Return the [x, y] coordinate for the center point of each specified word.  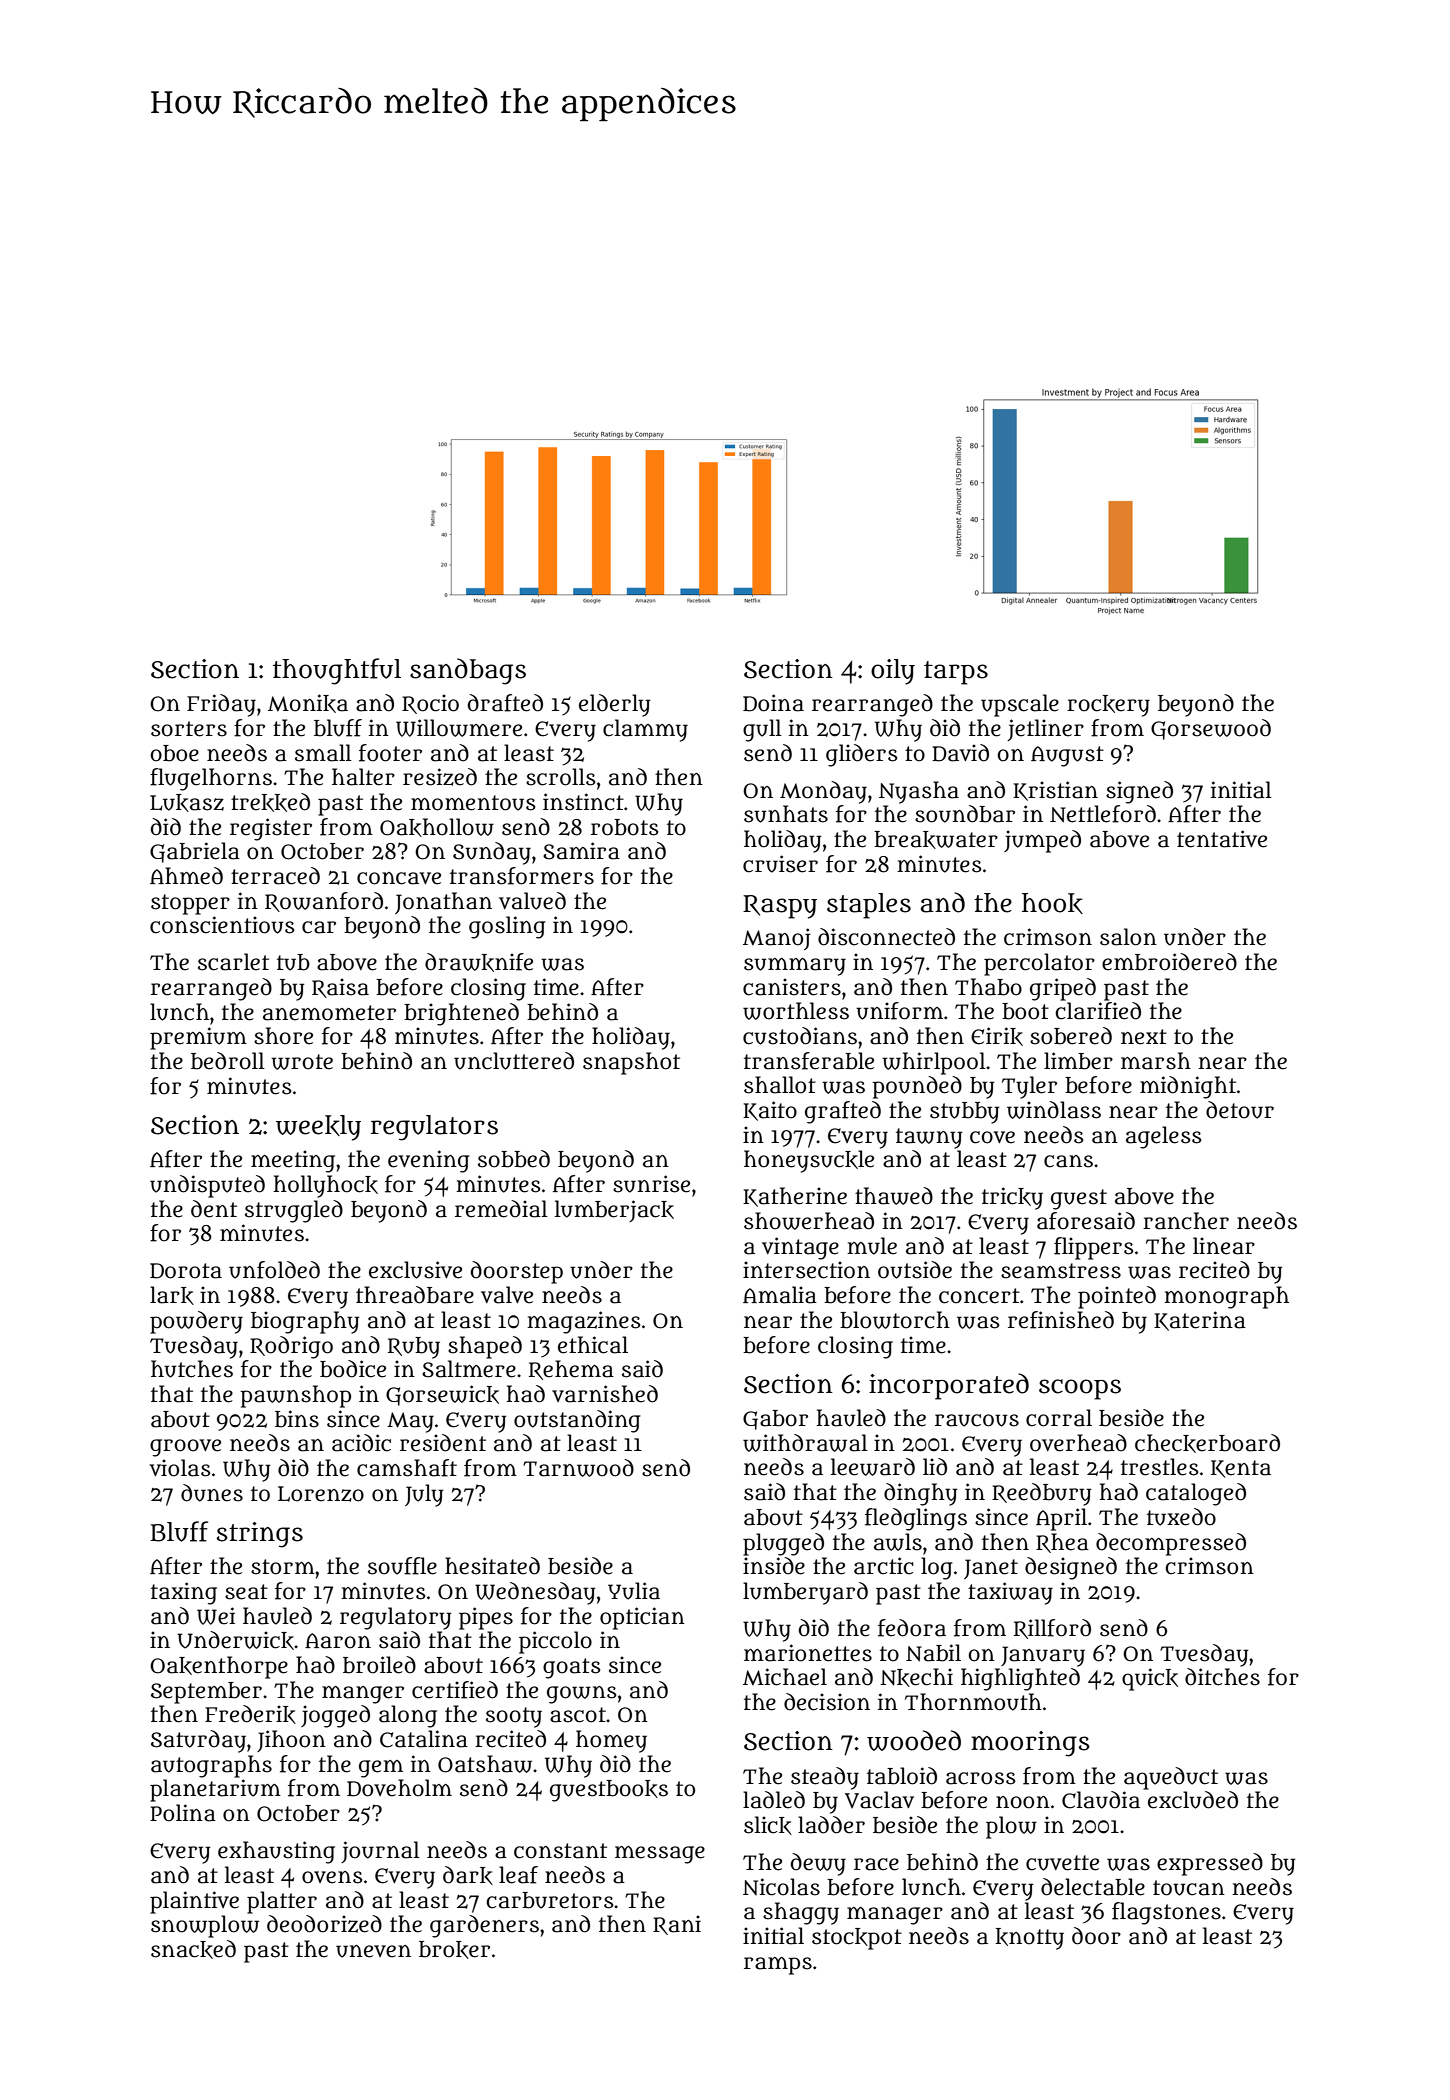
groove [185, 1448]
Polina [183, 1813]
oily [893, 672]
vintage [800, 1248]
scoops [1080, 1389]
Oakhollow [437, 827]
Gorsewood [1211, 729]
